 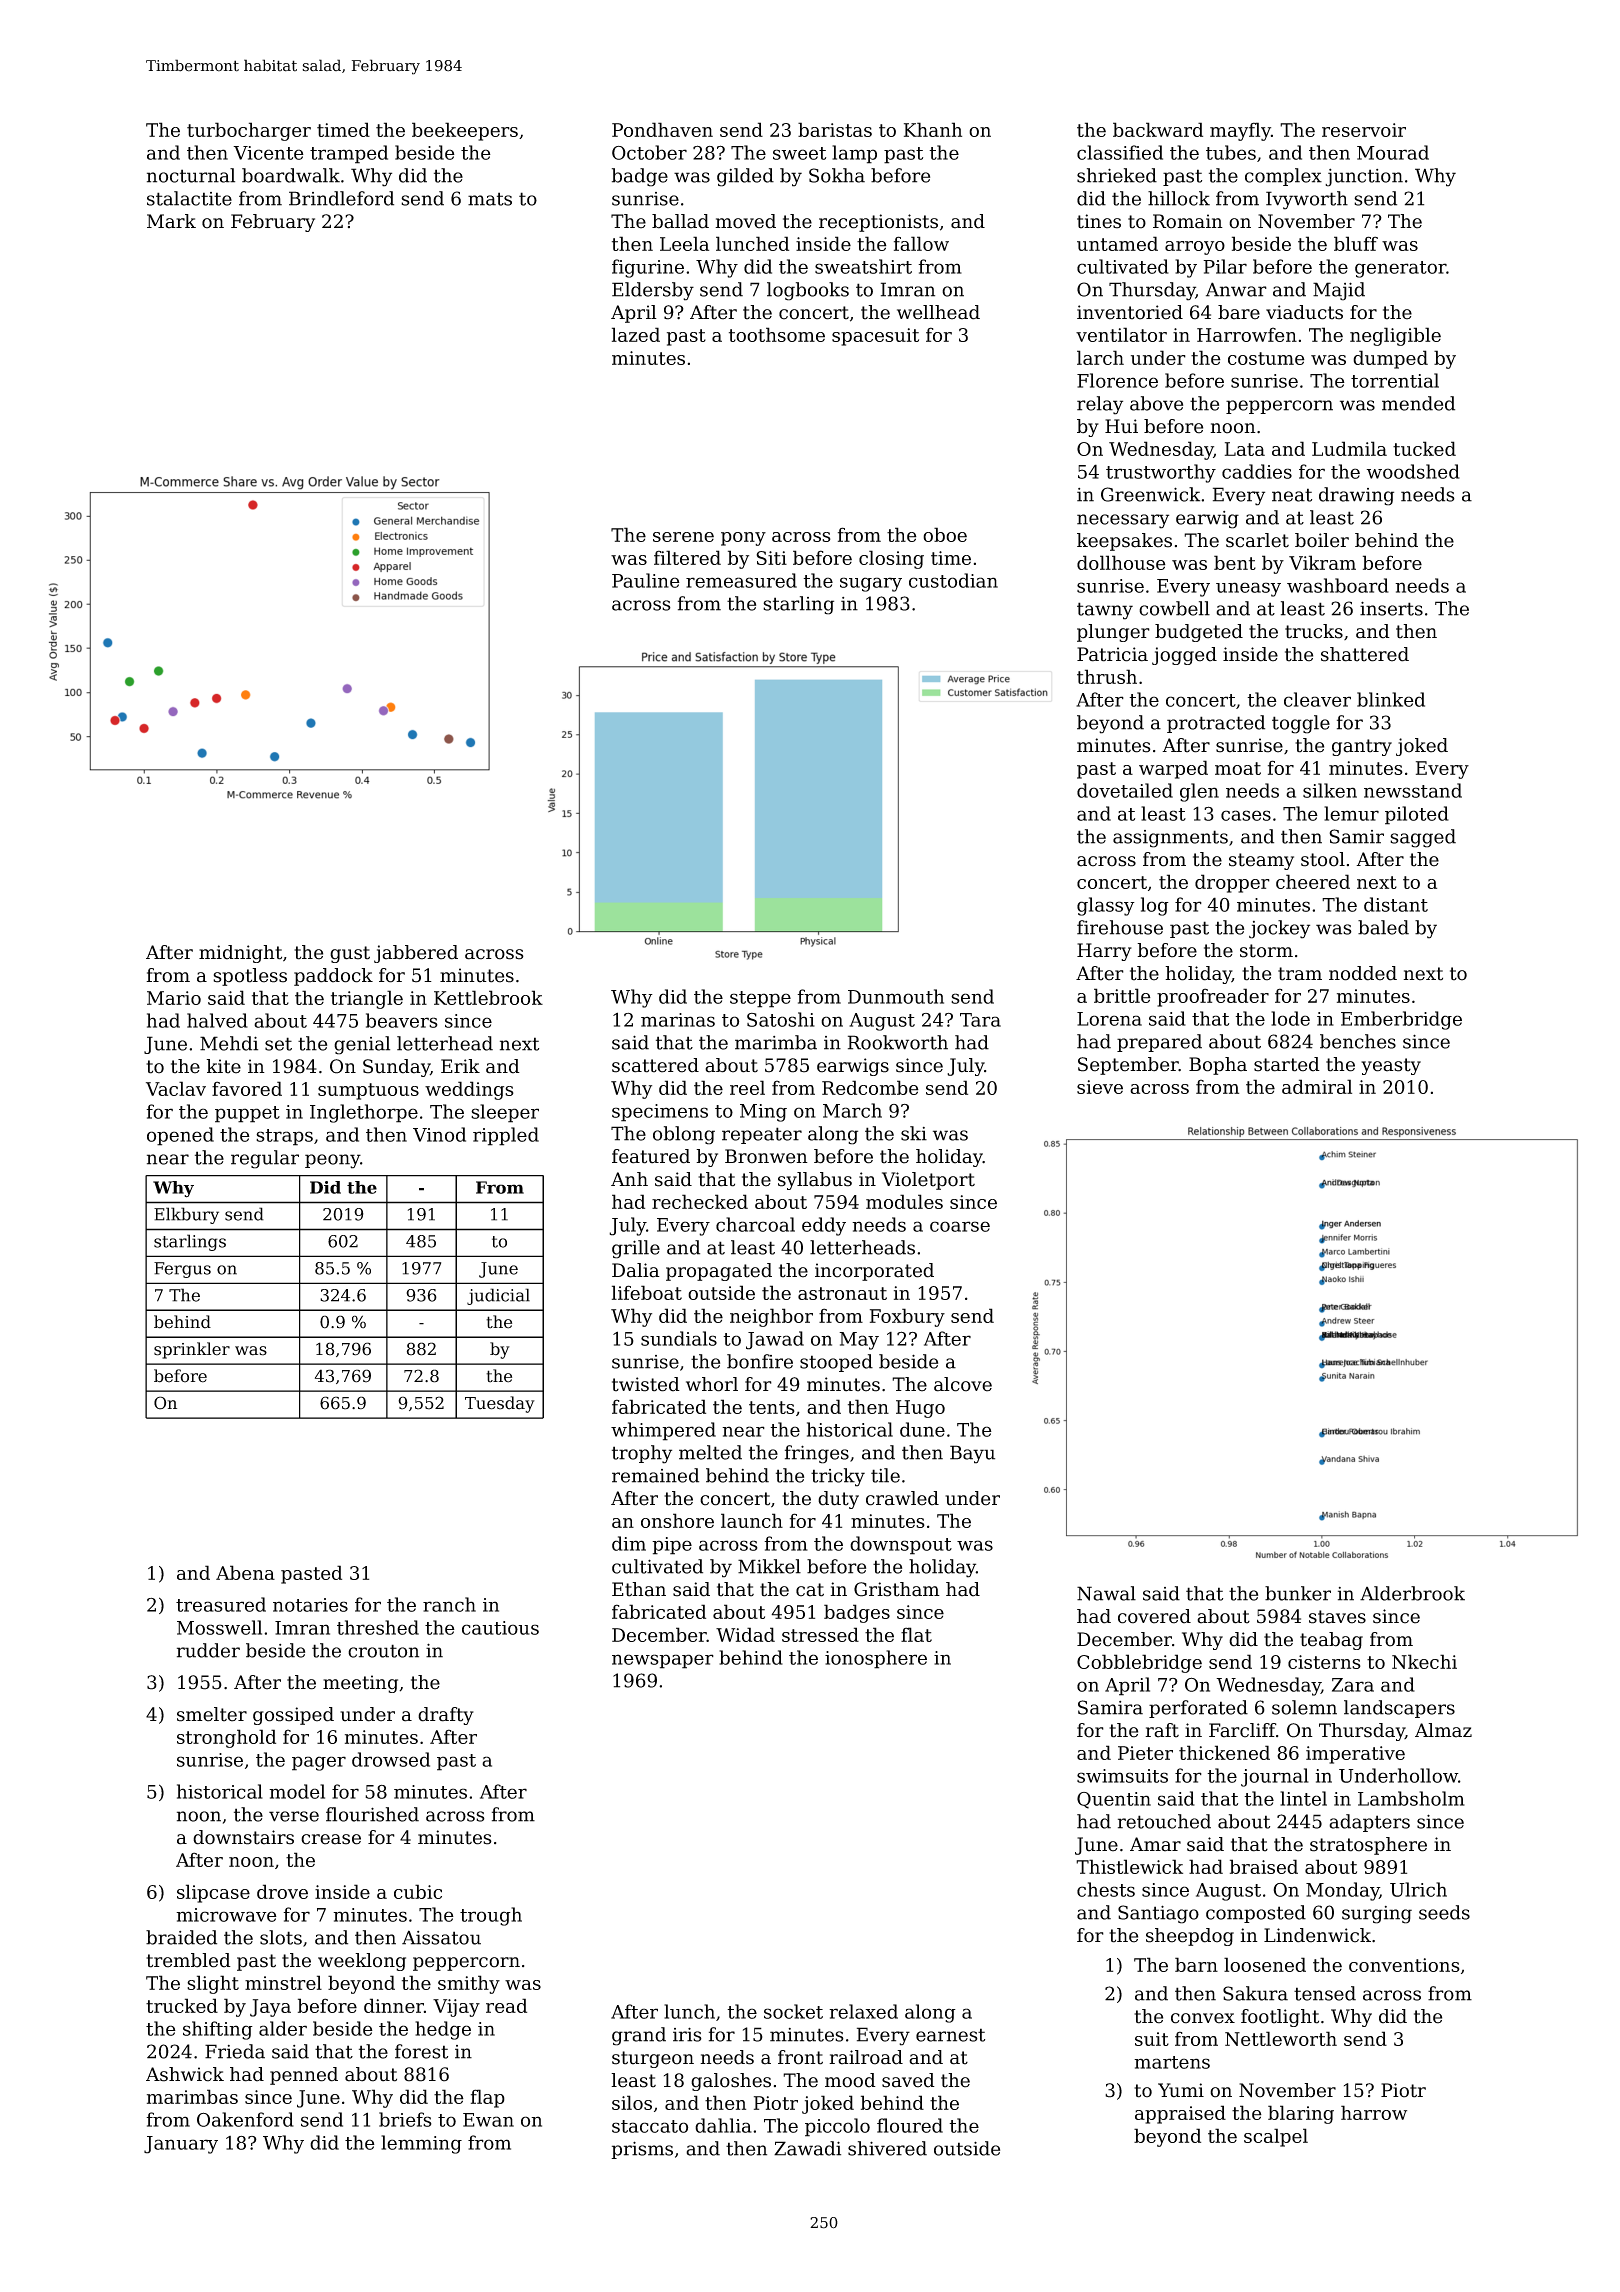 I want to click on blinked, so click(x=1391, y=699).
